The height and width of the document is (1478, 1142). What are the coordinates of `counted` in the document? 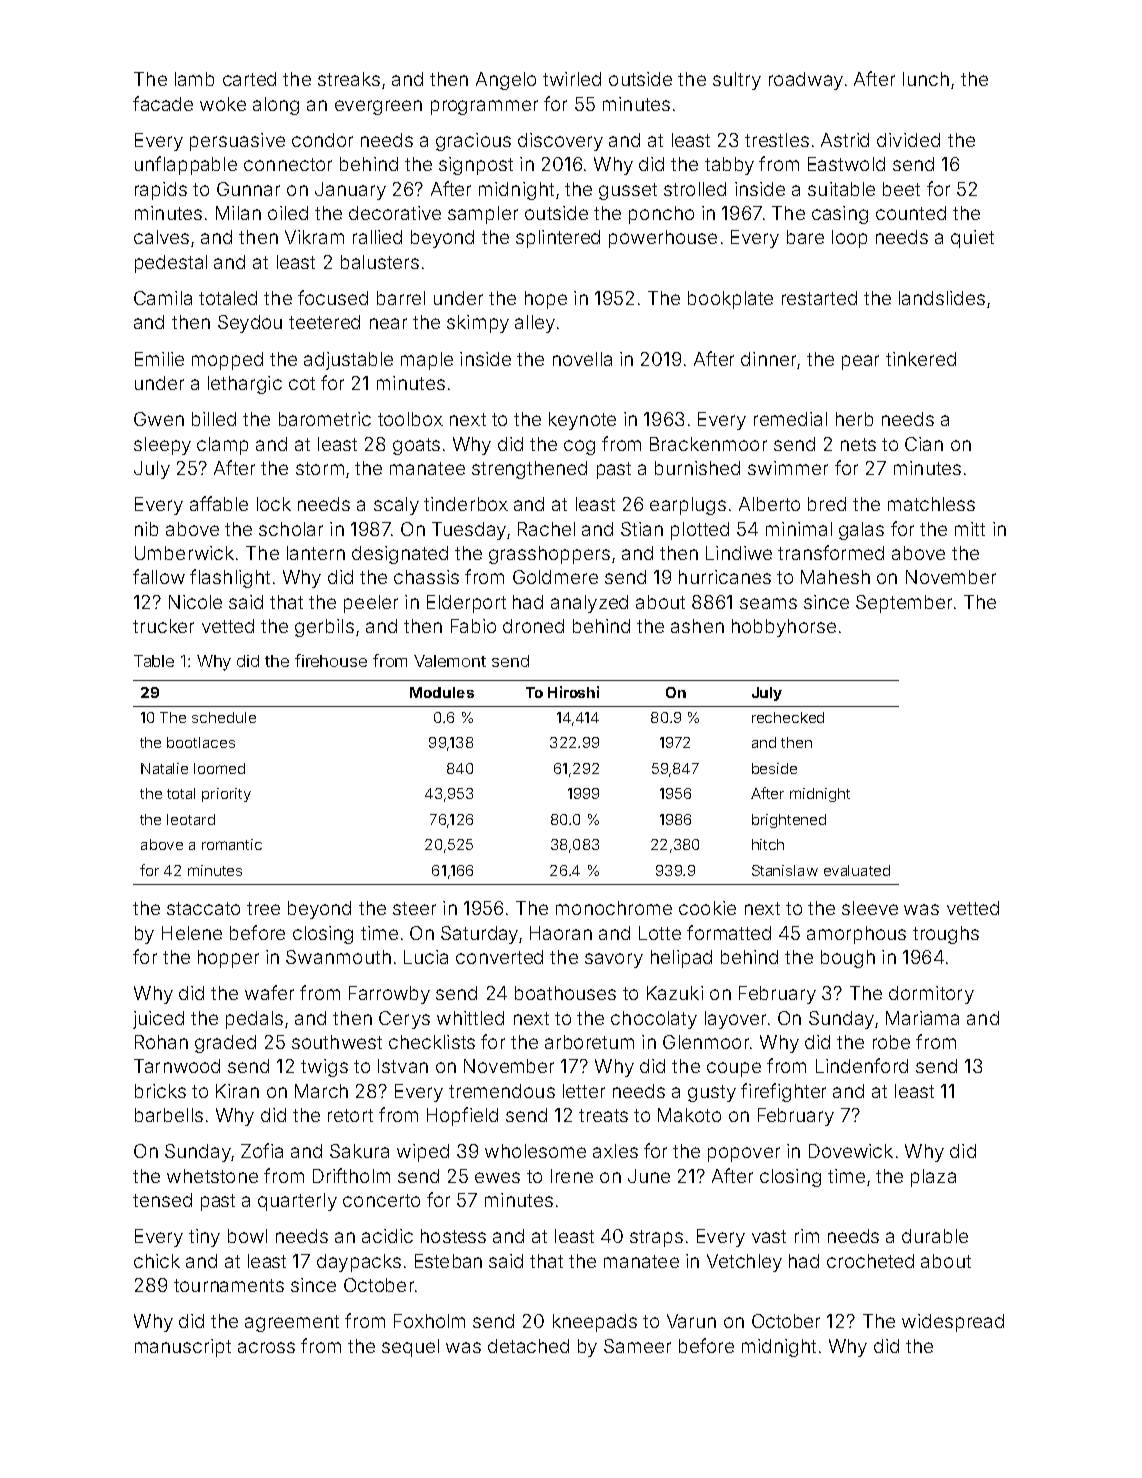 It's located at (911, 213).
